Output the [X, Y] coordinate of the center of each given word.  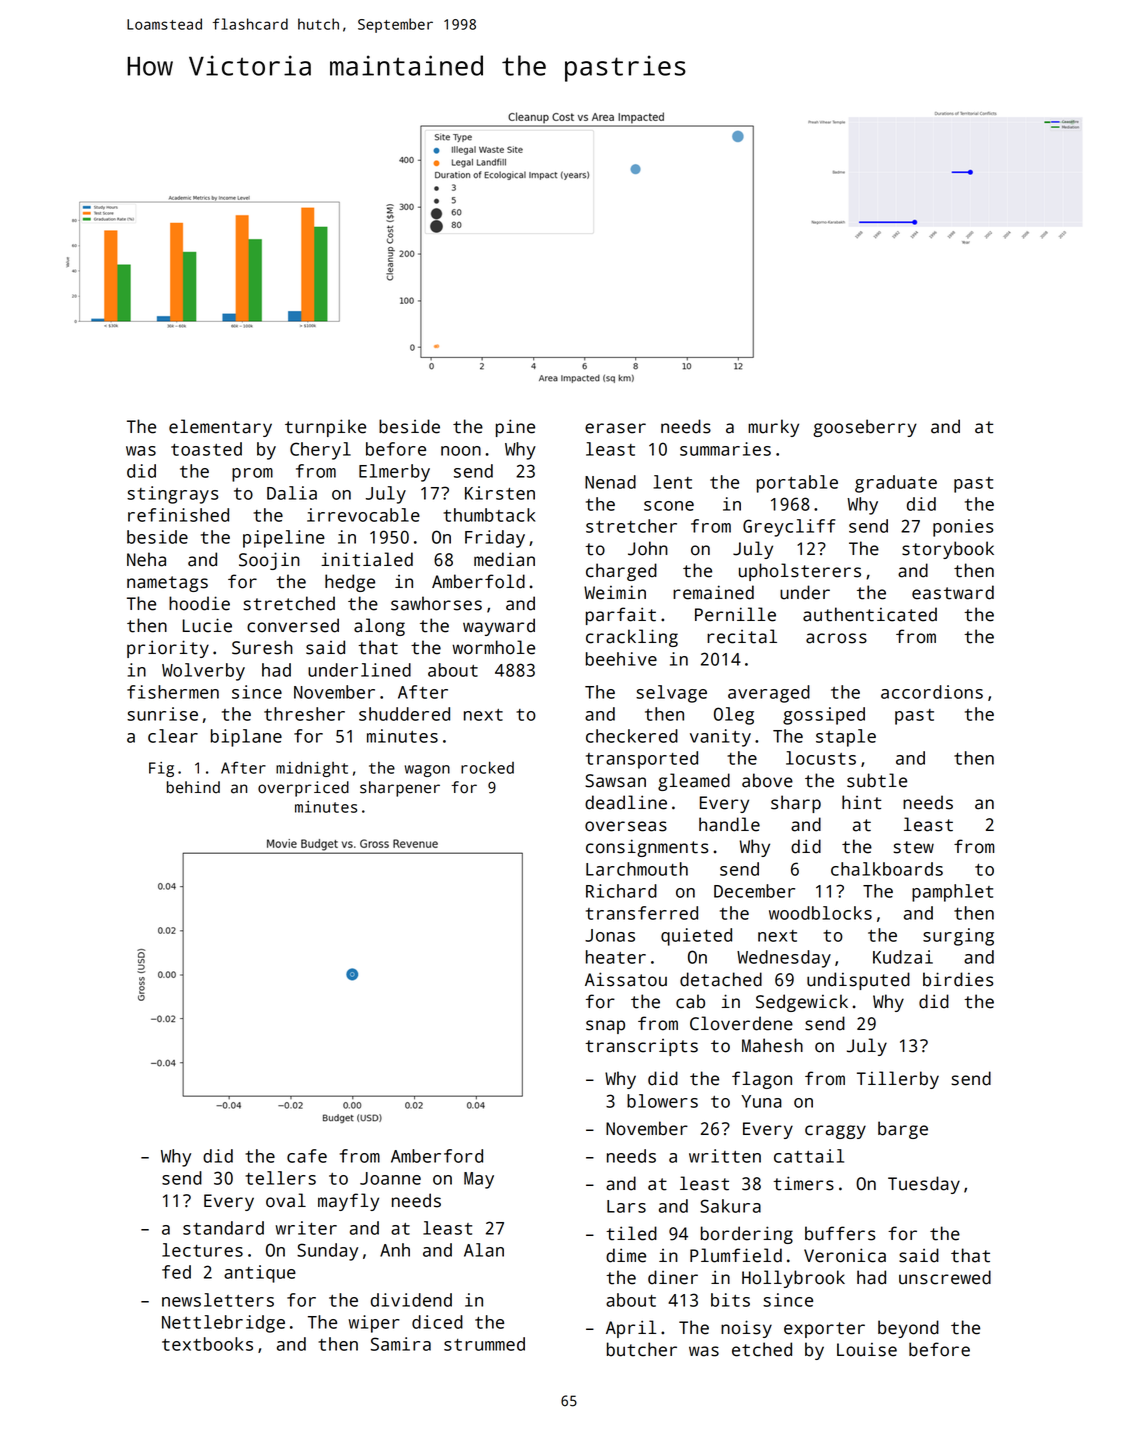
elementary [220, 428]
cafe [307, 1156]
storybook [948, 550]
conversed [293, 625]
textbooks [207, 1344]
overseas [626, 826]
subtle [877, 780]
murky [773, 428]
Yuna [761, 1101]
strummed [484, 1344]
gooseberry [865, 428]
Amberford [437, 1156]
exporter [824, 1330]
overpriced [303, 789]
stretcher [631, 526]
